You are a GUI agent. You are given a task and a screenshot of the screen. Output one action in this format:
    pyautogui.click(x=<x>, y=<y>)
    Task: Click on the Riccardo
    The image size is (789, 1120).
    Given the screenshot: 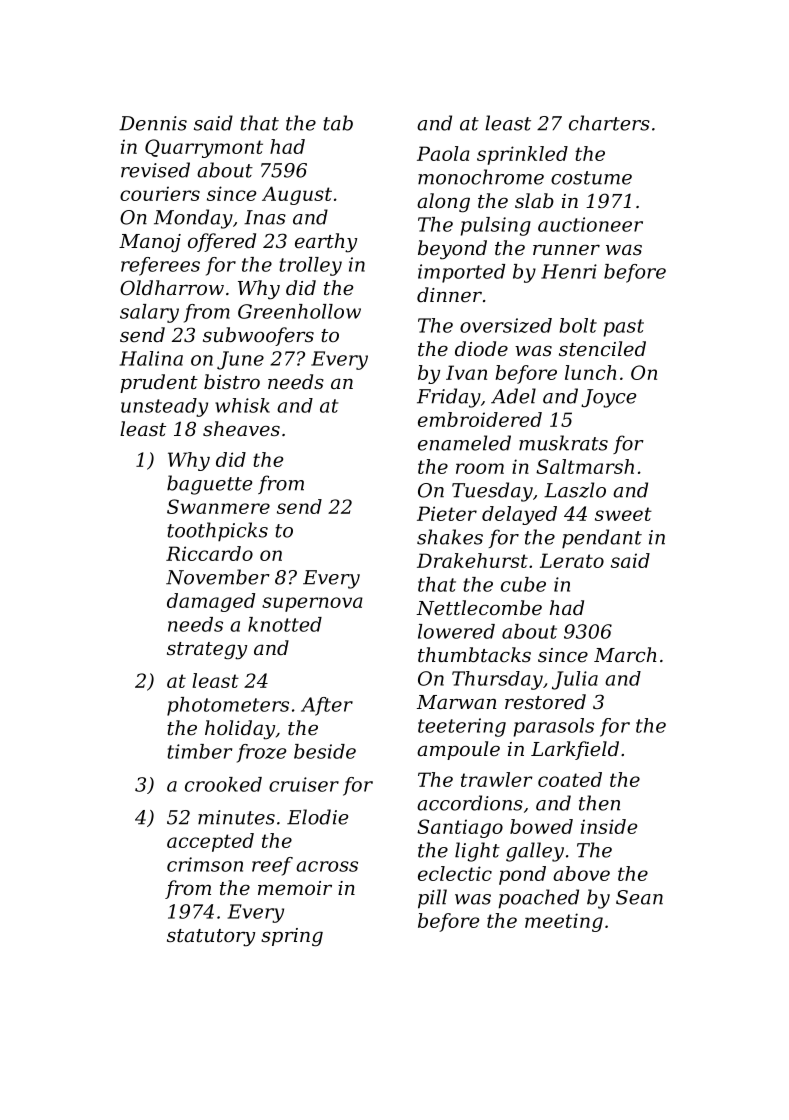 What is the action you would take?
    pyautogui.click(x=209, y=553)
